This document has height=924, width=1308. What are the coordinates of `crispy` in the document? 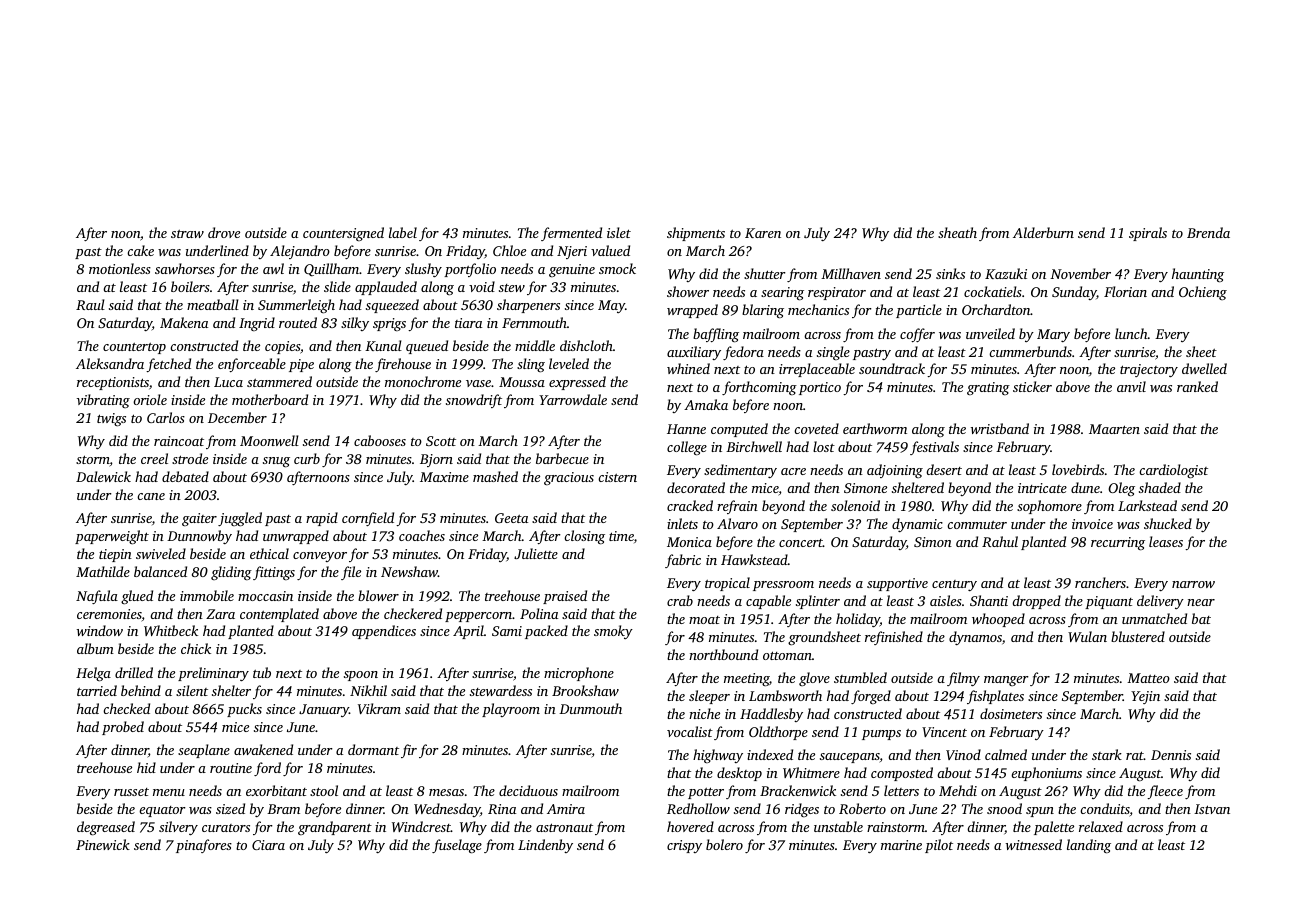 It's located at (684, 846).
